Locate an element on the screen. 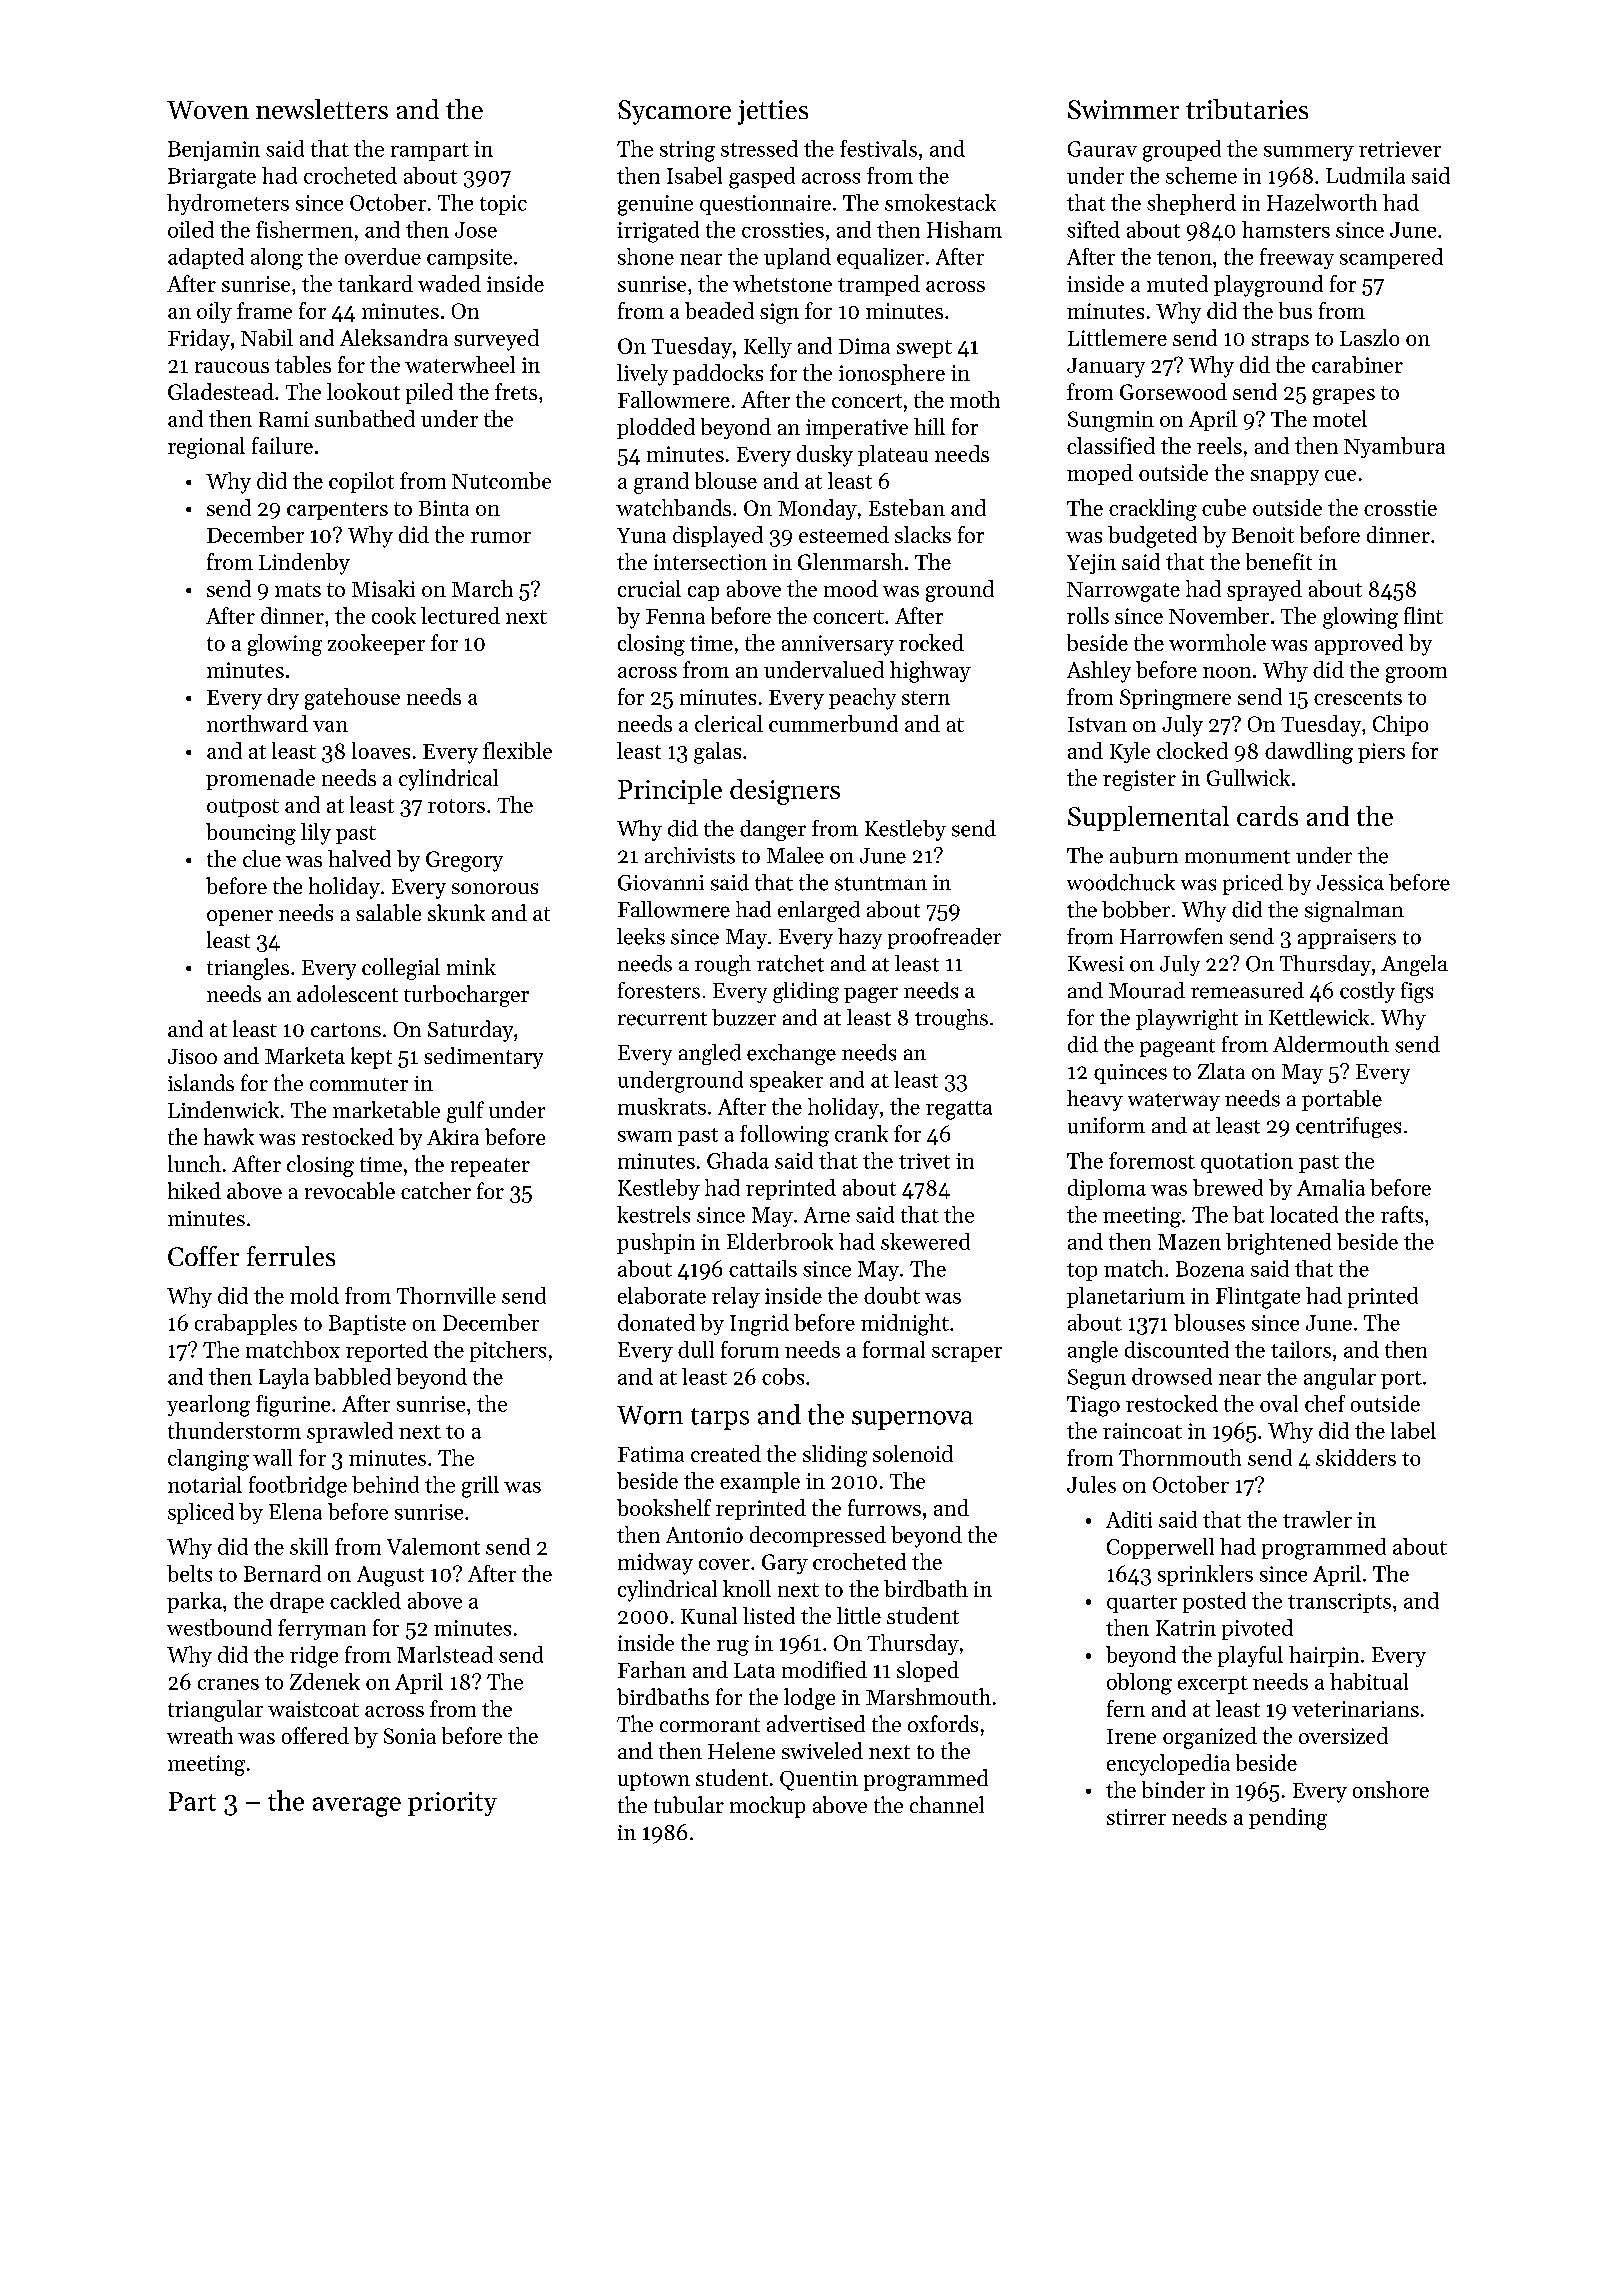 This screenshot has width=1620, height=2292. pending is located at coordinates (1288, 1819).
